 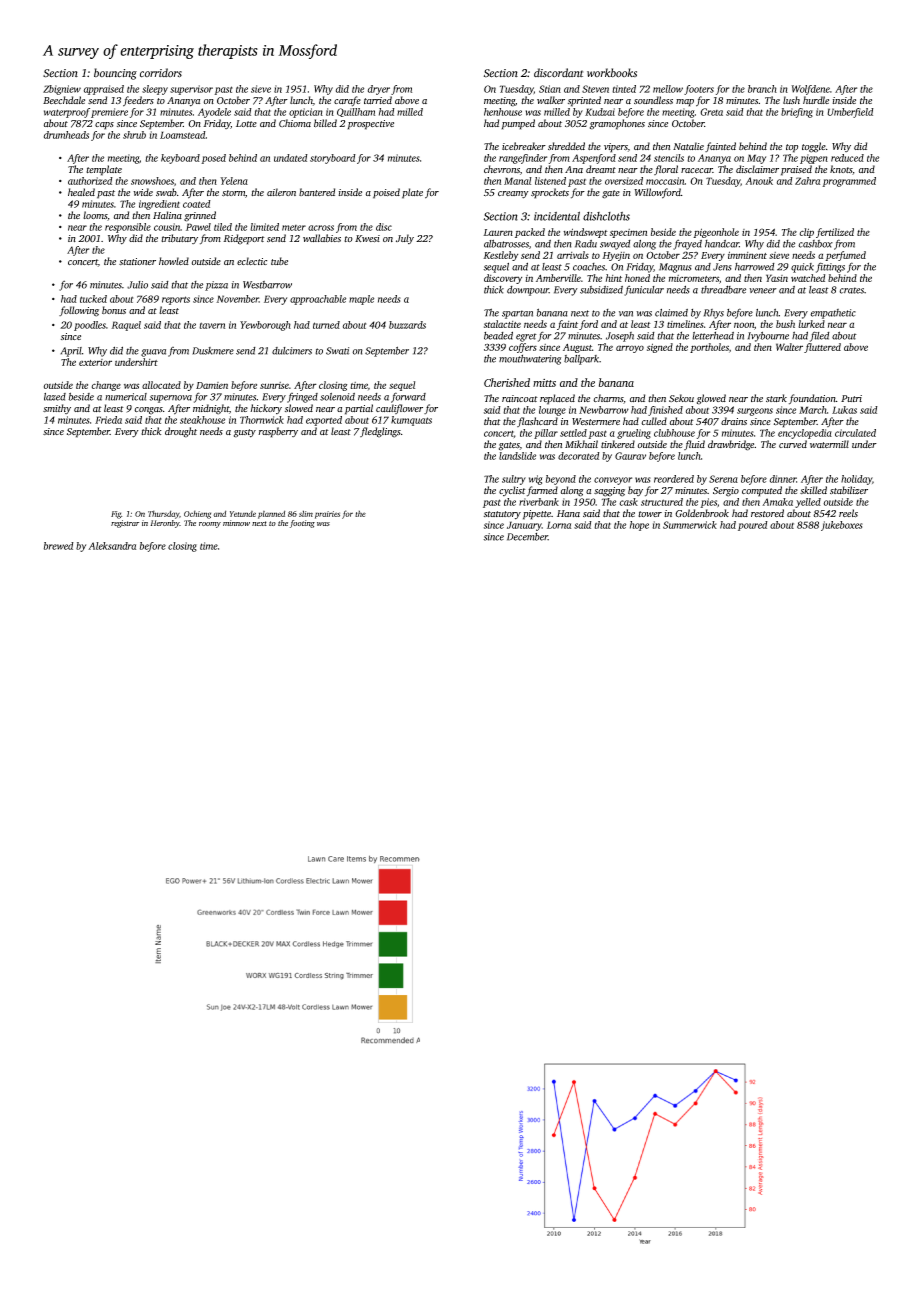 What do you see at coordinates (115, 74) in the screenshot?
I see `bouncing` at bounding box center [115, 74].
